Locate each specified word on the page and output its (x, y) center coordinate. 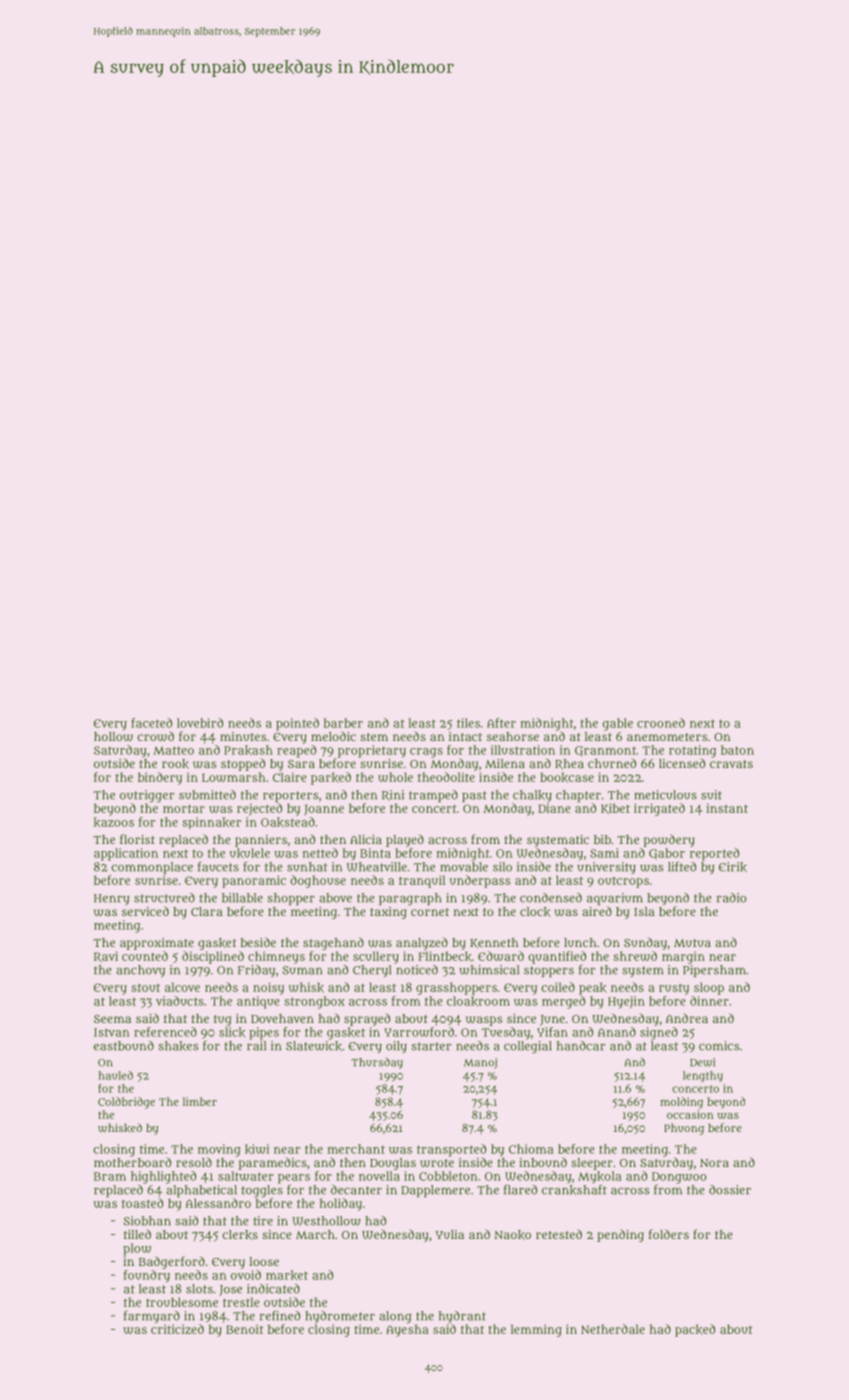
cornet (430, 912)
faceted (151, 723)
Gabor (667, 853)
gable (618, 724)
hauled (116, 1075)
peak (593, 989)
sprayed (367, 1020)
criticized (177, 1329)
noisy (268, 988)
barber (343, 723)
